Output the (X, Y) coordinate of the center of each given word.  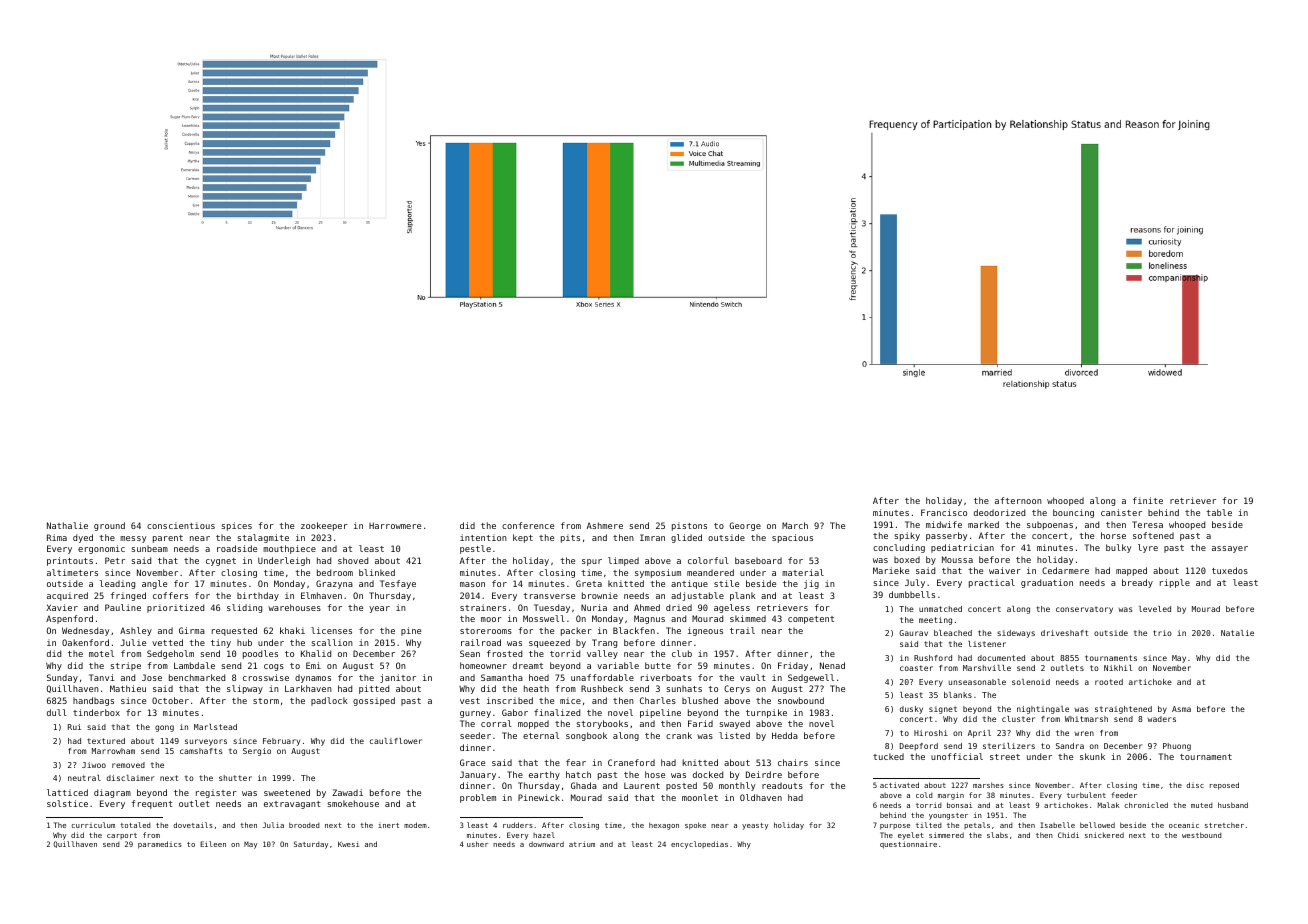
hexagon (664, 826)
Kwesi (348, 844)
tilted (929, 825)
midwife (944, 524)
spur (592, 562)
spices (236, 526)
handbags (93, 701)
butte (658, 665)
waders (1161, 719)
